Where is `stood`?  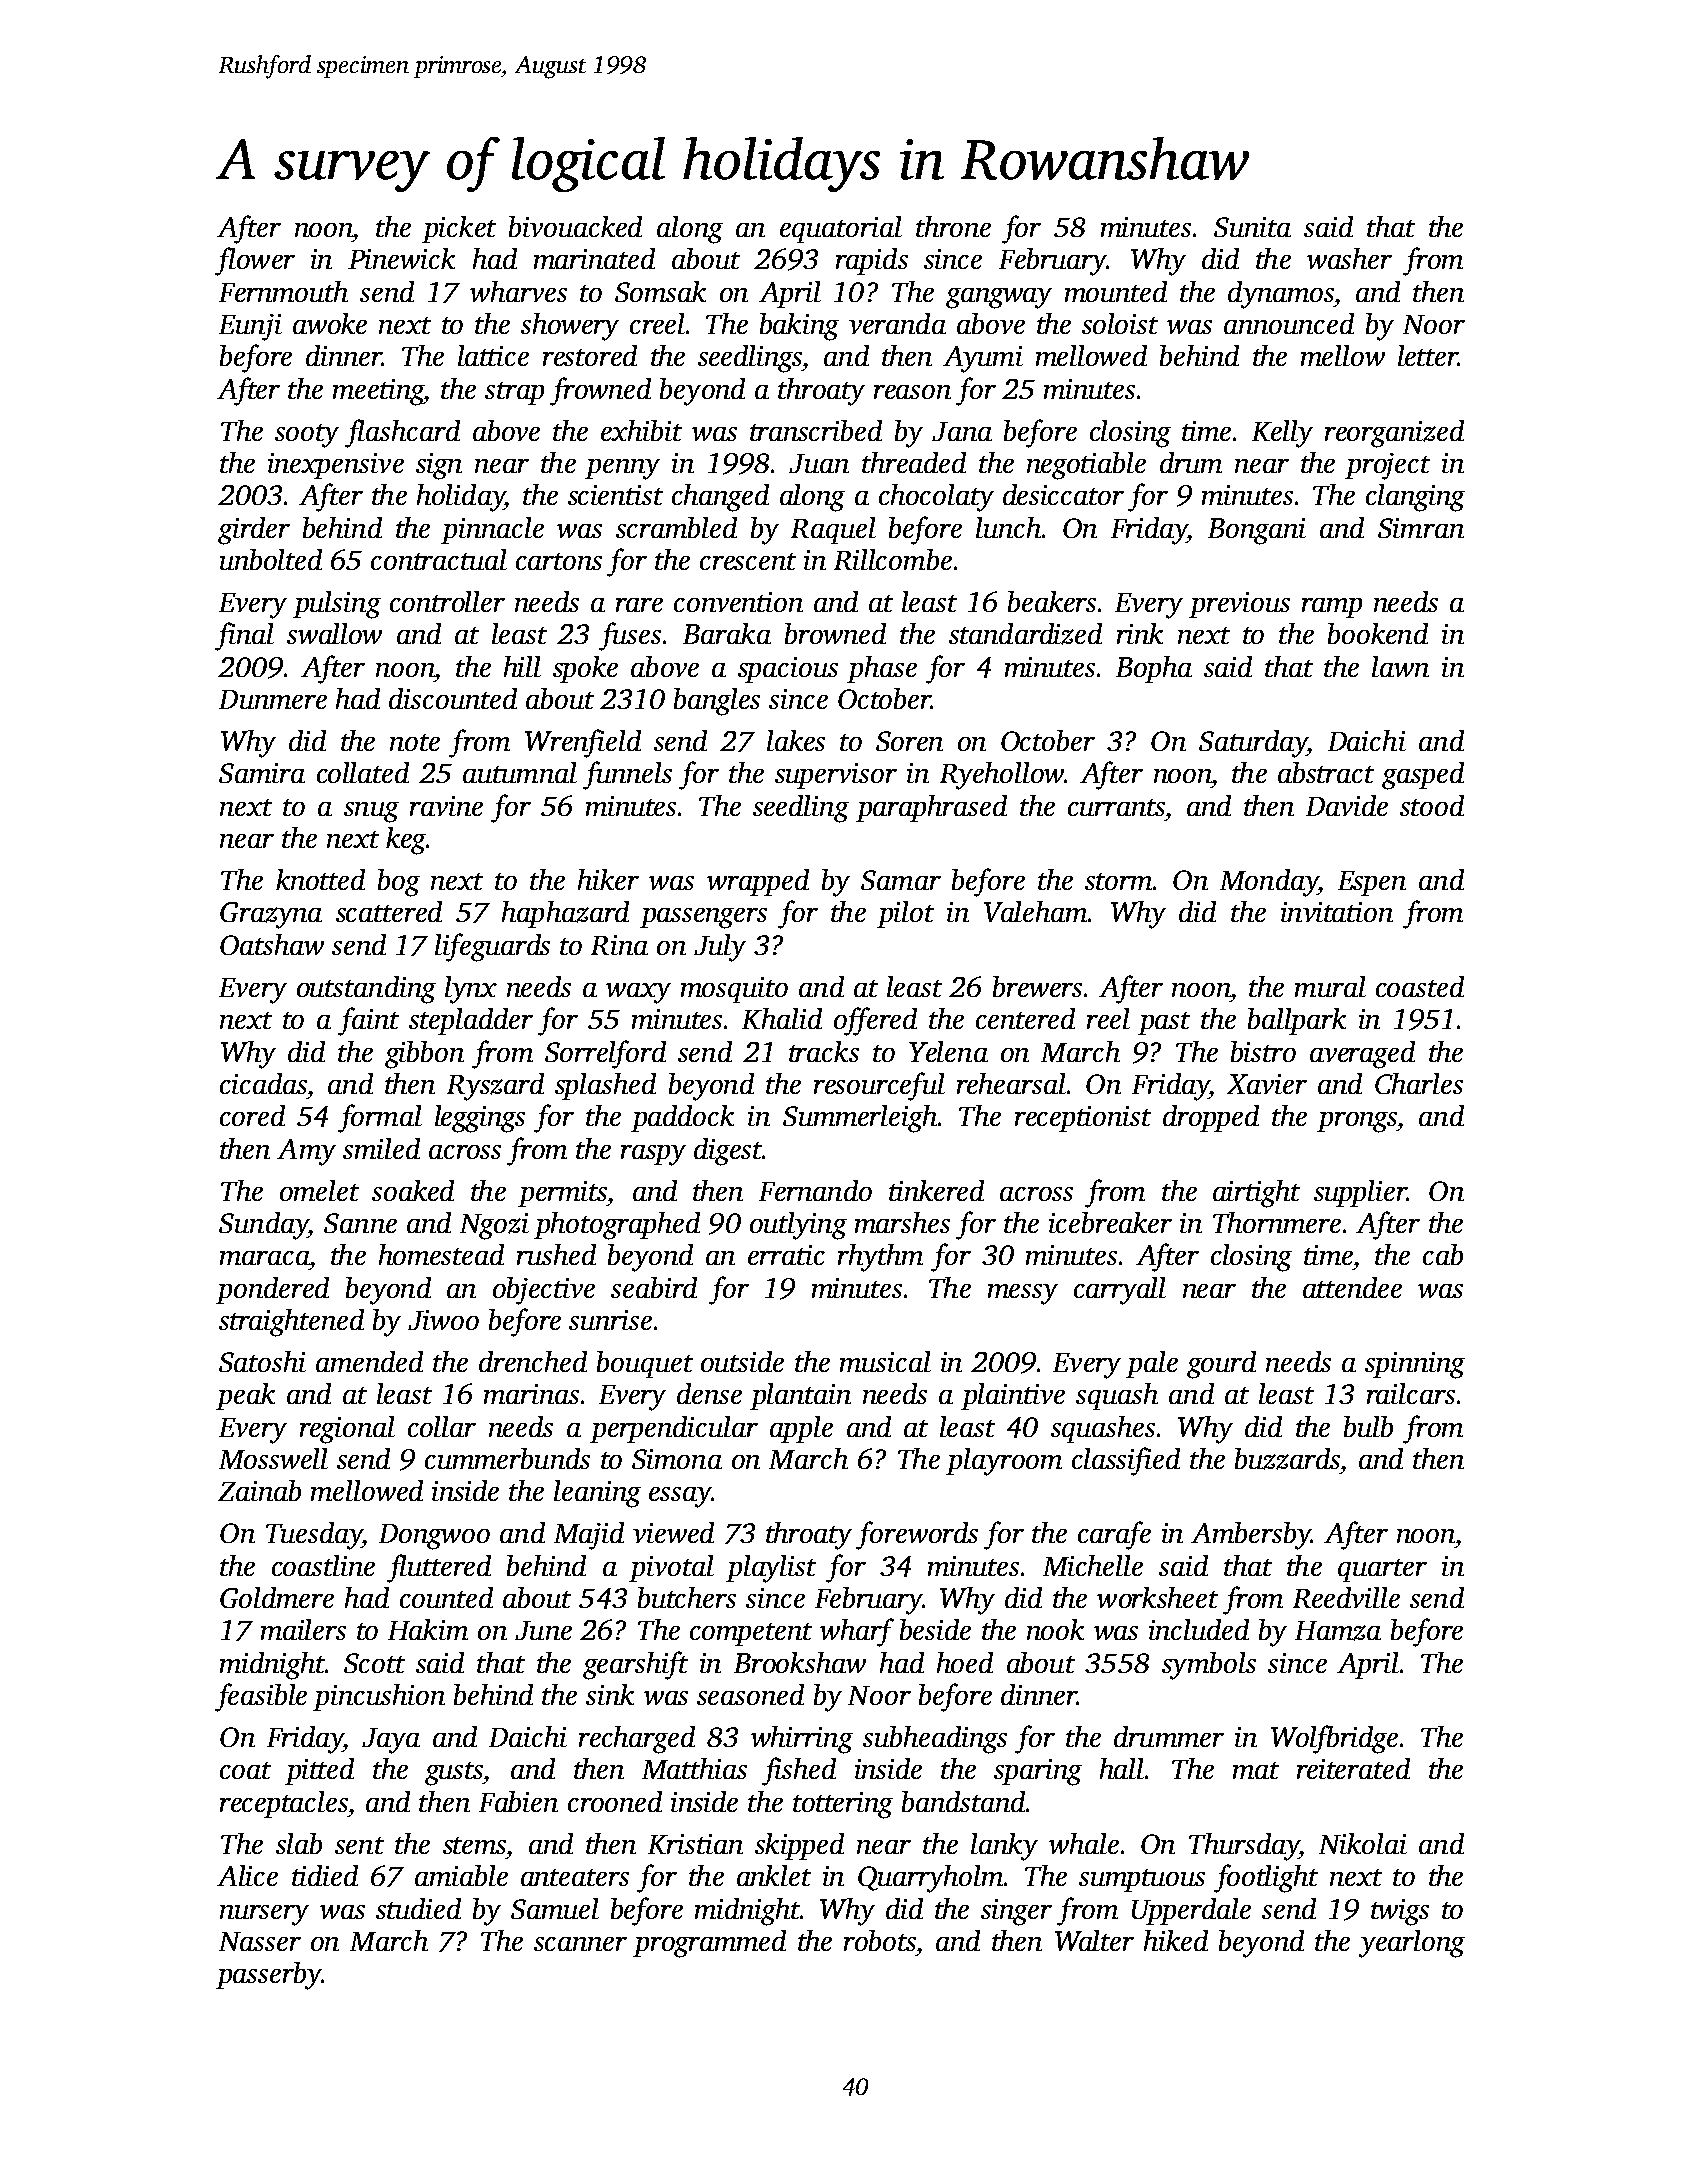
stood is located at coordinates (1432, 805).
